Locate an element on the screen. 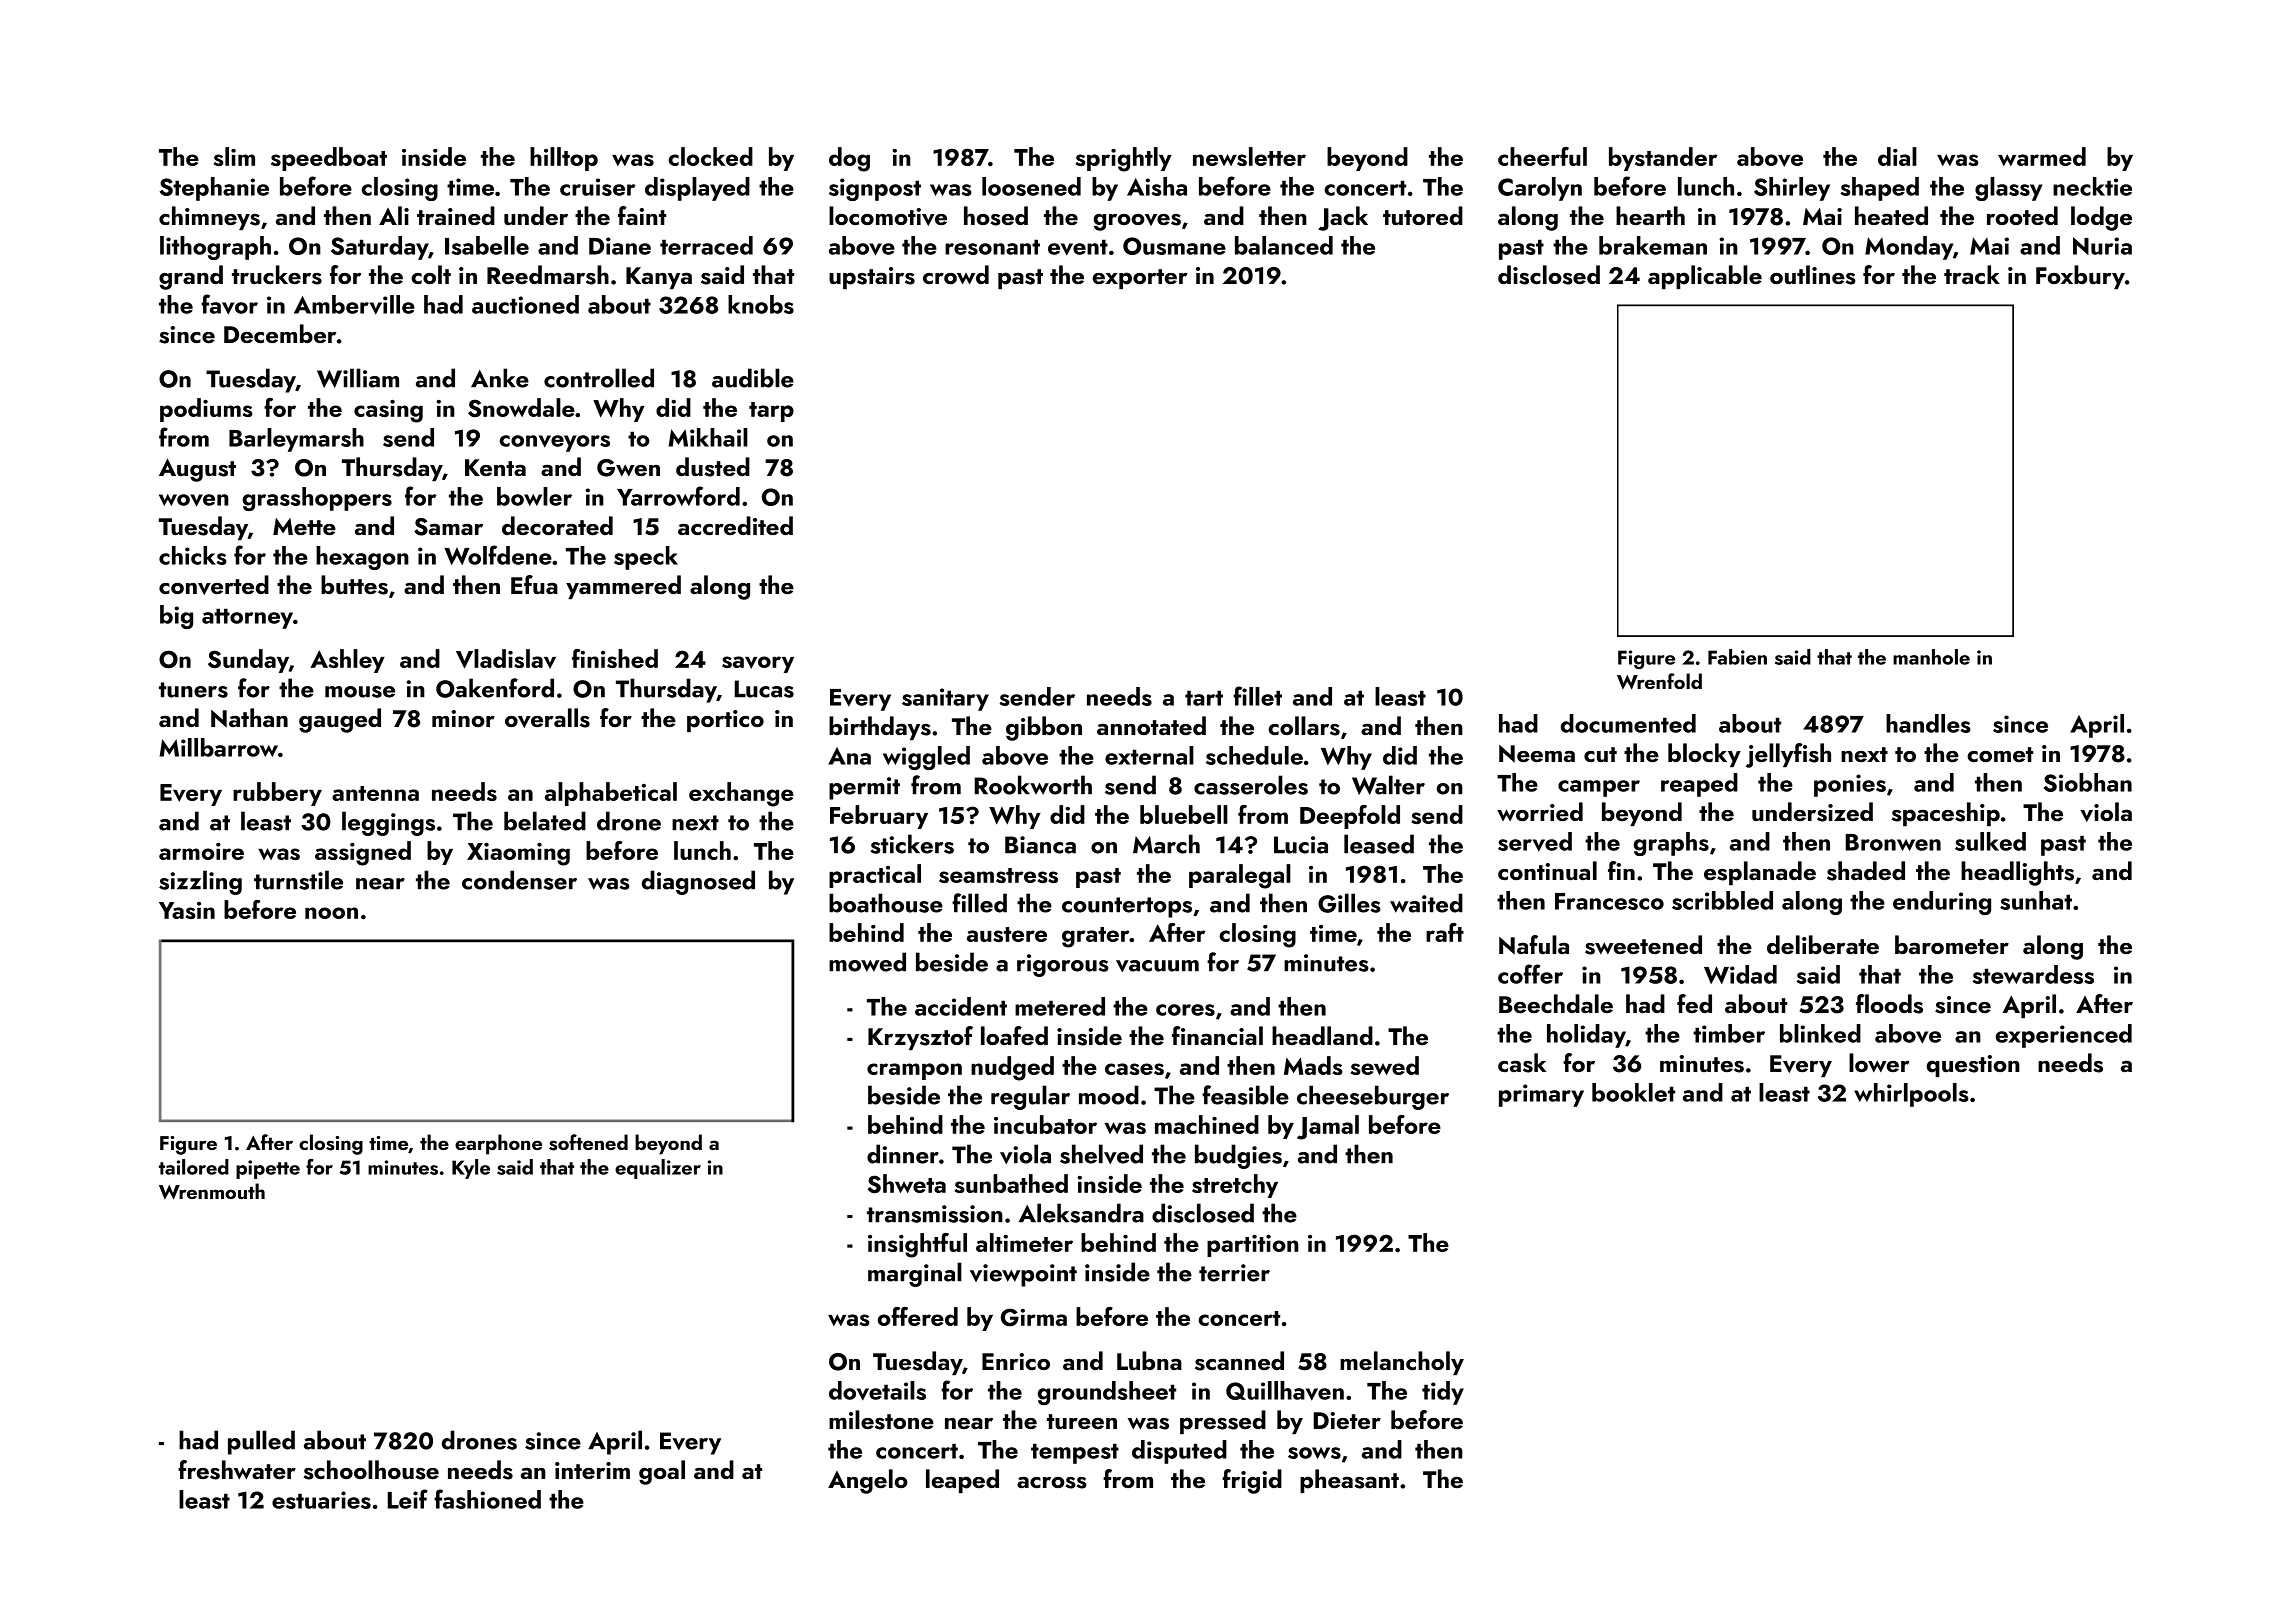 Image resolution: width=2292 pixels, height=1620 pixels. headland is located at coordinates (1322, 1035).
